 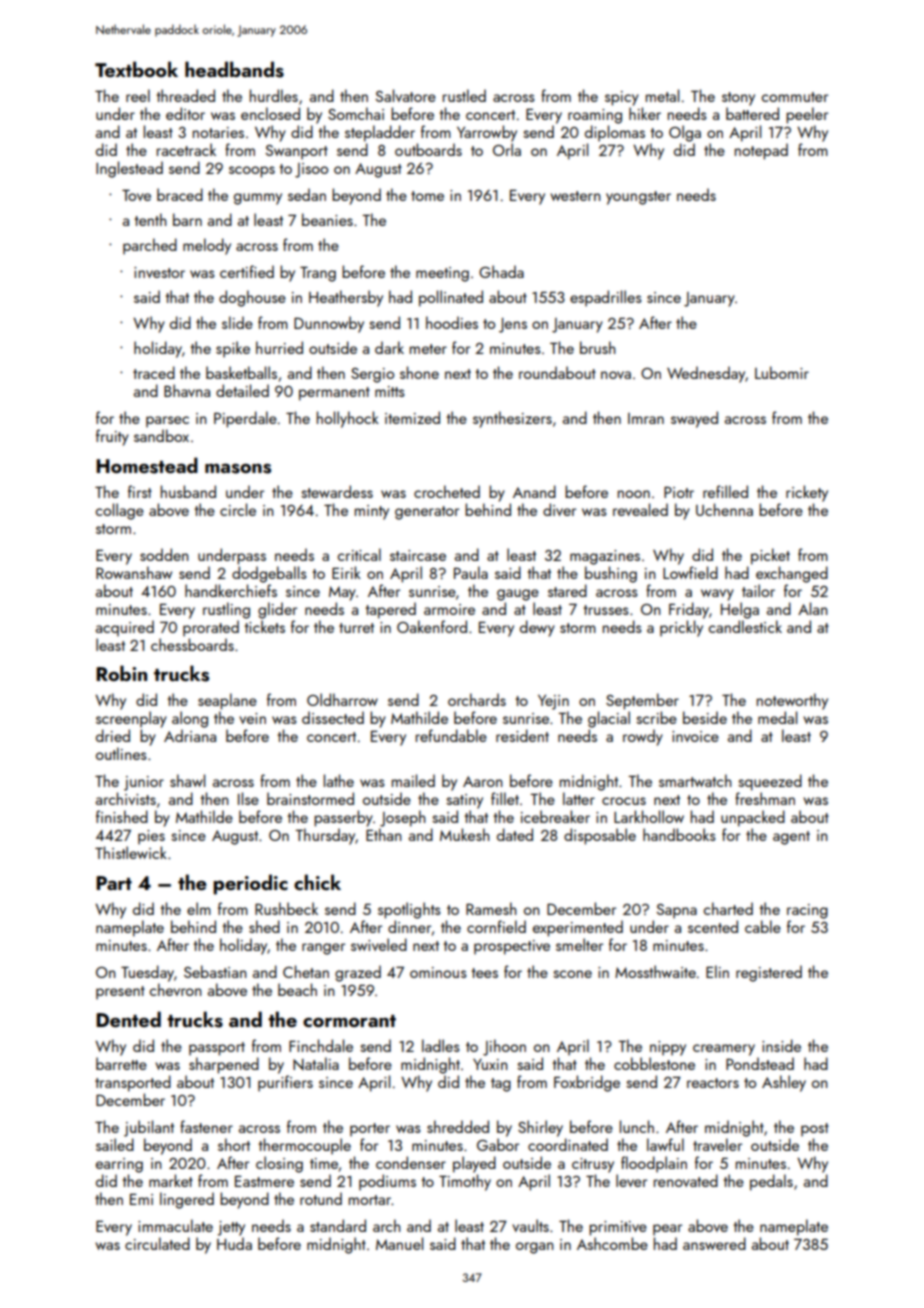 What do you see at coordinates (157, 1243) in the page?
I see `circulated` at bounding box center [157, 1243].
